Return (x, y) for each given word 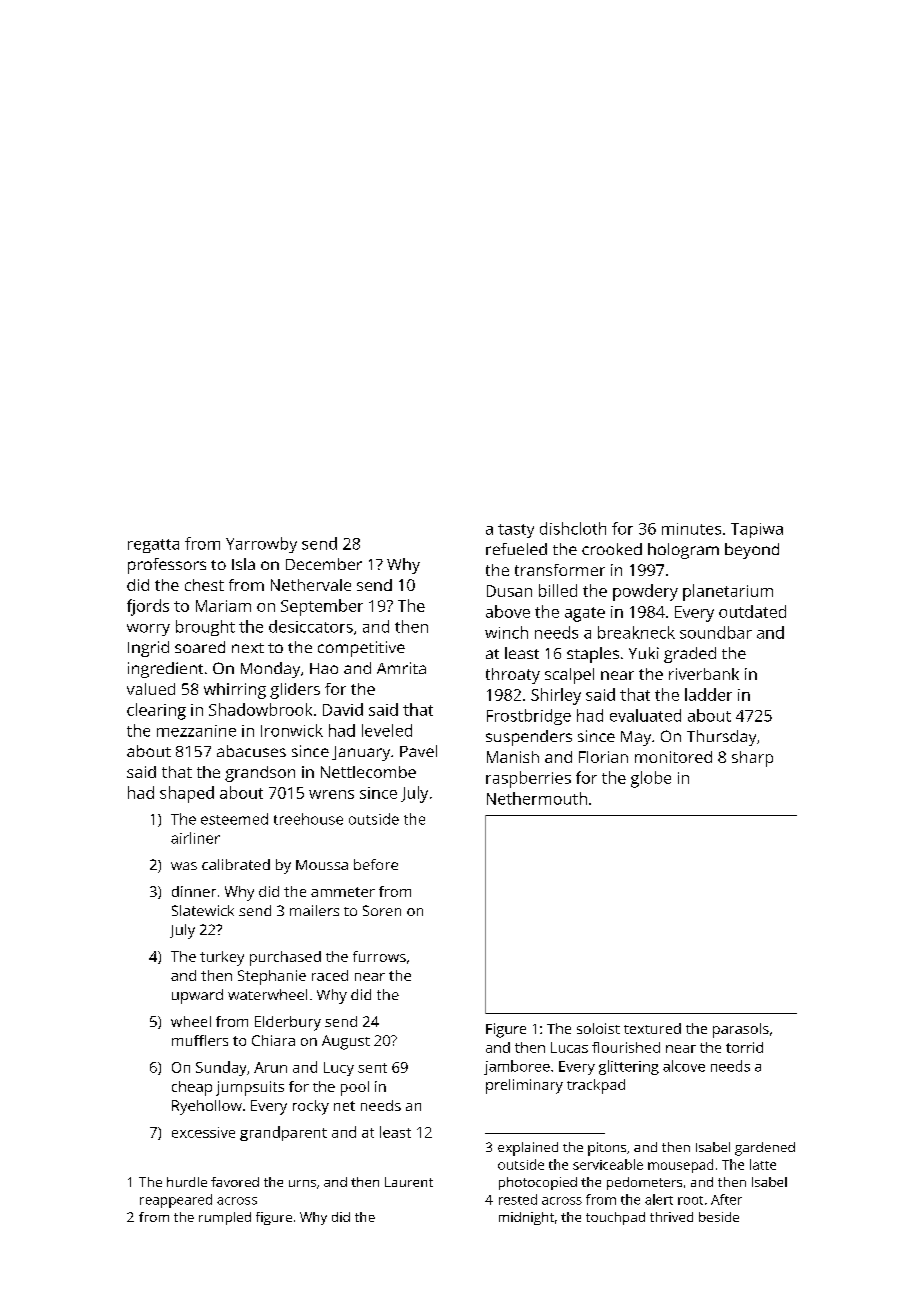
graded (690, 655)
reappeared (176, 1201)
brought (205, 628)
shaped (187, 794)
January (361, 753)
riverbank (704, 674)
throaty (513, 676)
